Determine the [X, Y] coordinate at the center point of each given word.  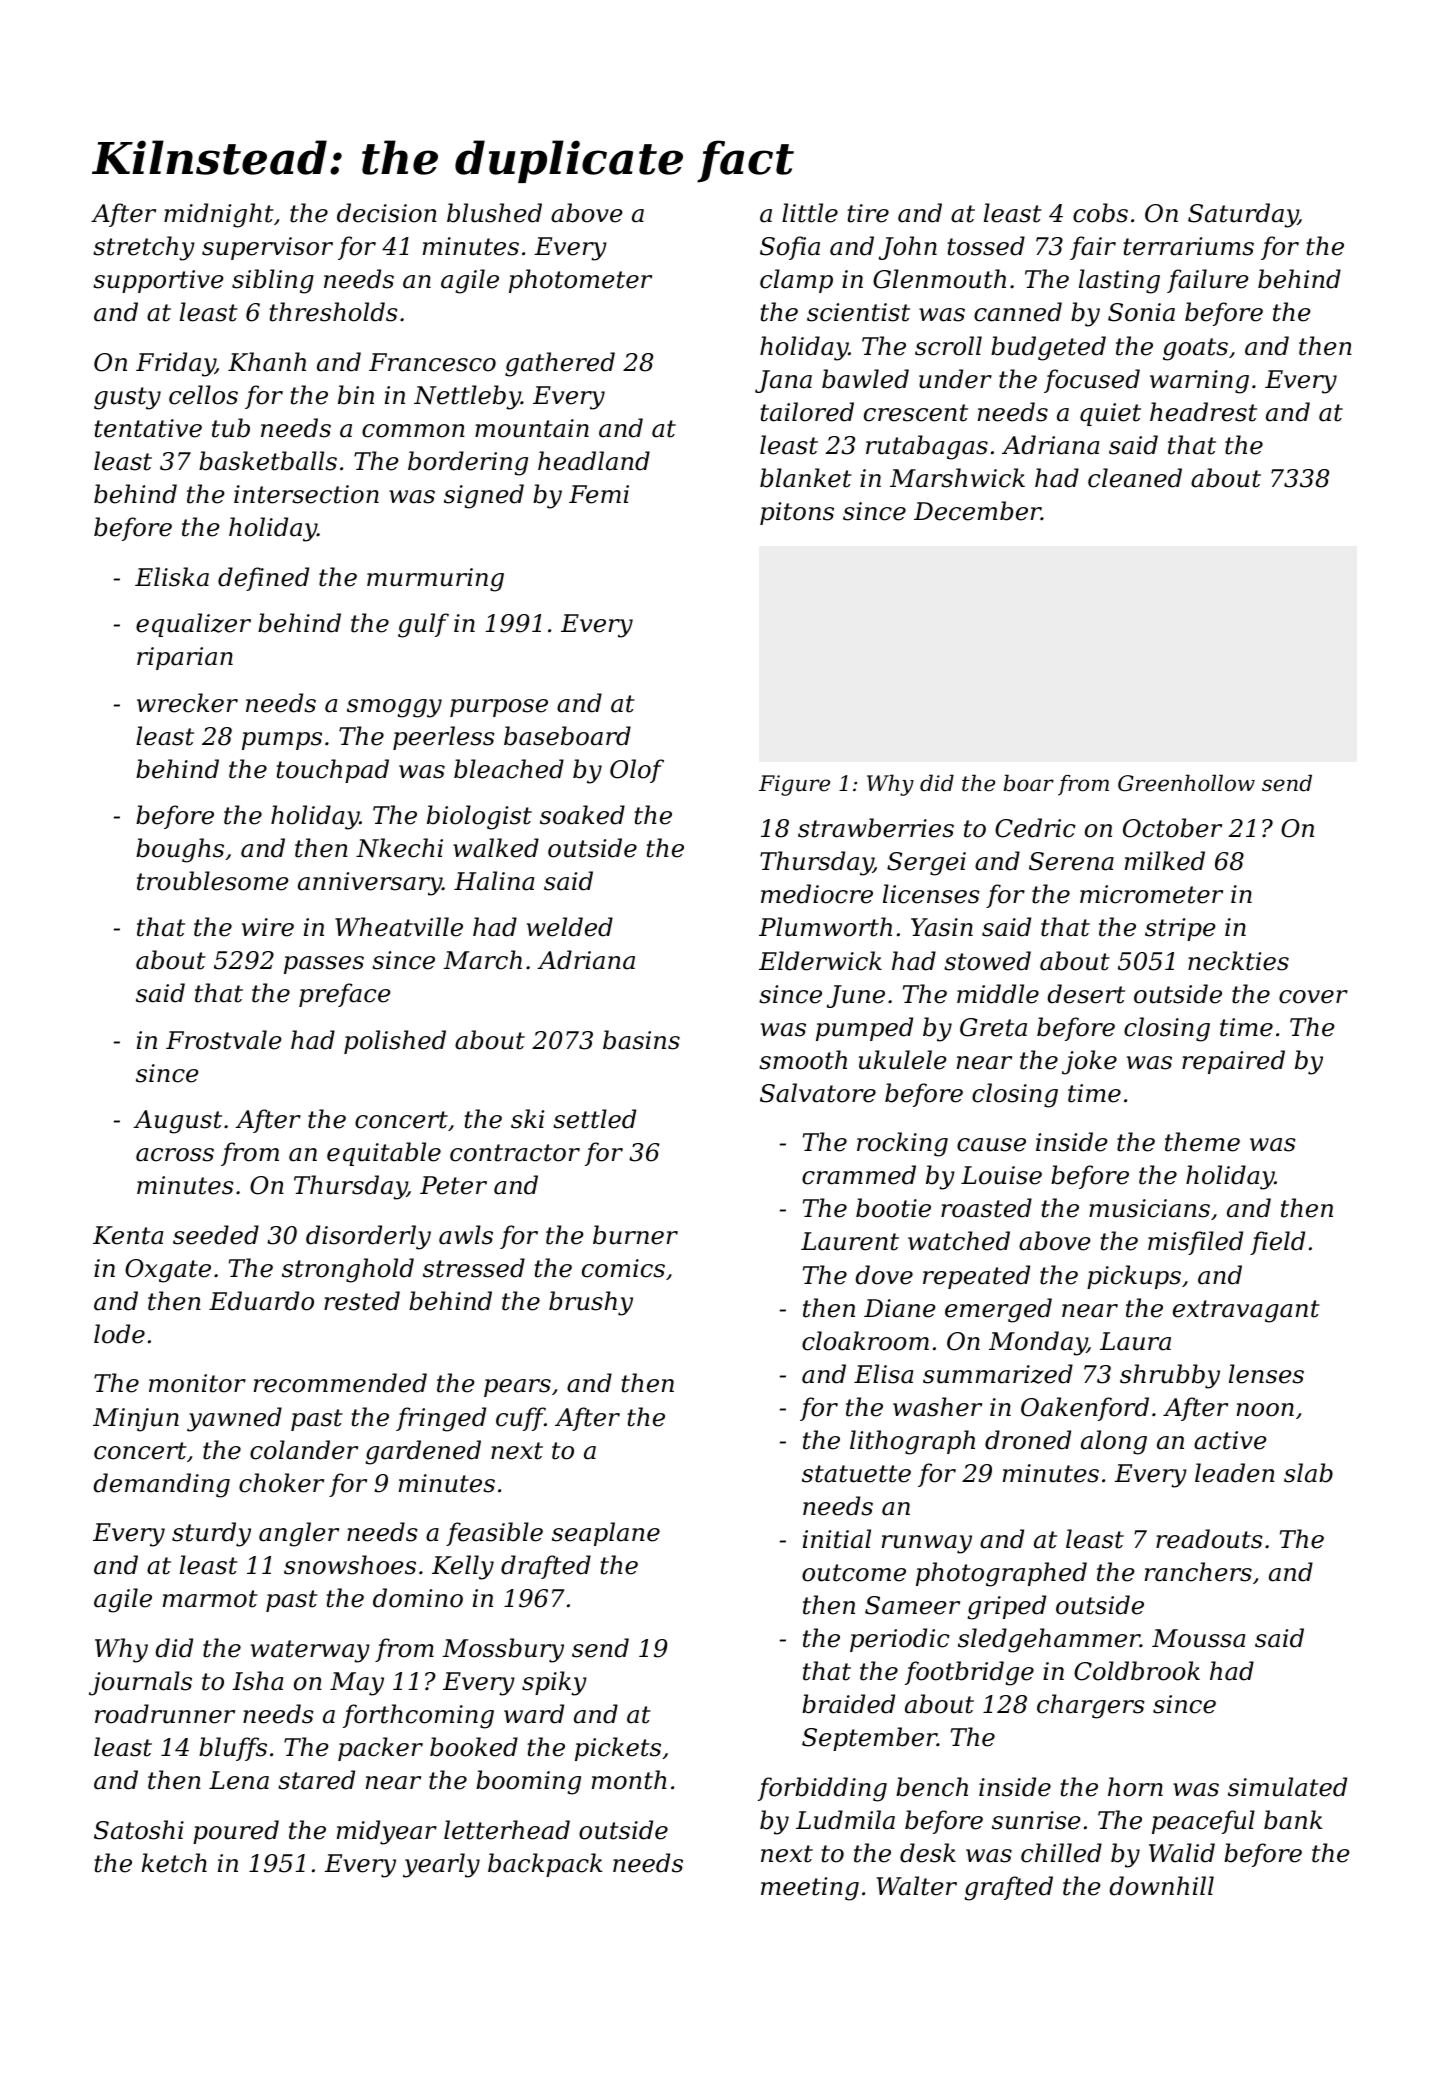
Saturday [1243, 215]
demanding [161, 1485]
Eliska [172, 577]
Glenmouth [939, 279]
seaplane [606, 1534]
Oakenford [1085, 1409]
